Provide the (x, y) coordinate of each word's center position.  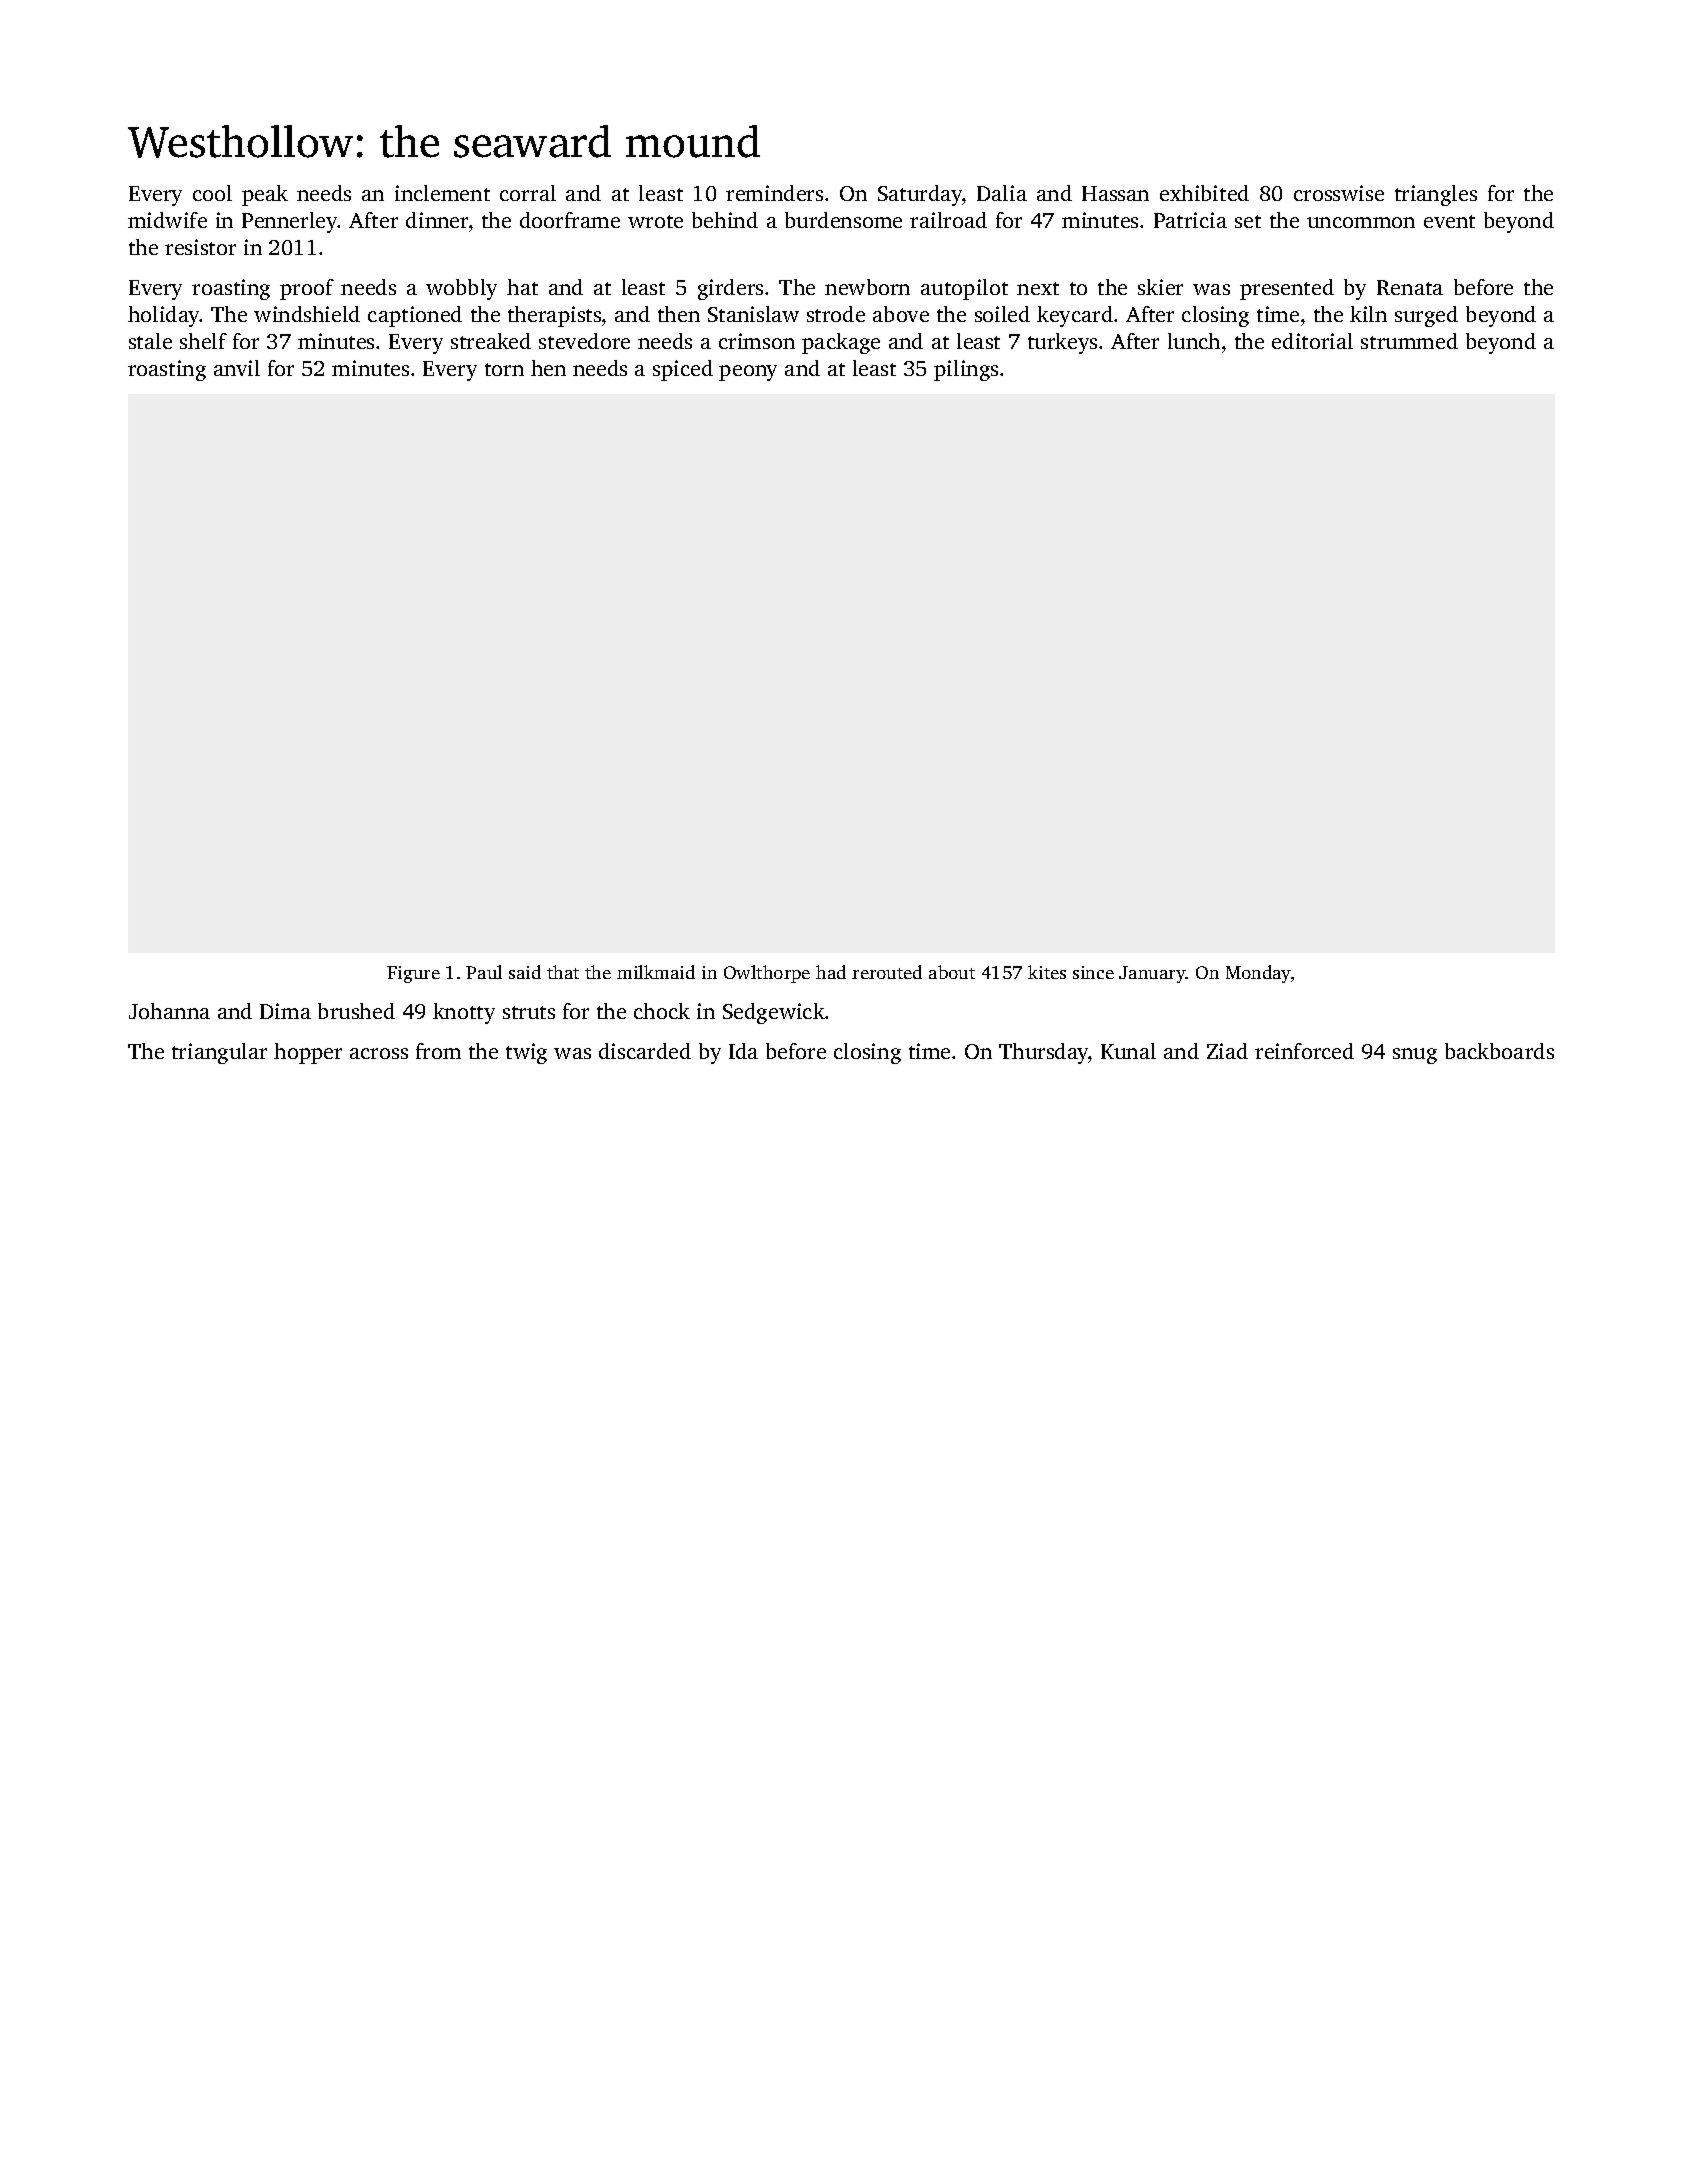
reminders (774, 193)
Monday (1258, 974)
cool (212, 193)
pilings (966, 370)
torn (504, 369)
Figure (413, 974)
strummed (1409, 341)
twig (526, 1053)
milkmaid (656, 972)
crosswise (1339, 193)
